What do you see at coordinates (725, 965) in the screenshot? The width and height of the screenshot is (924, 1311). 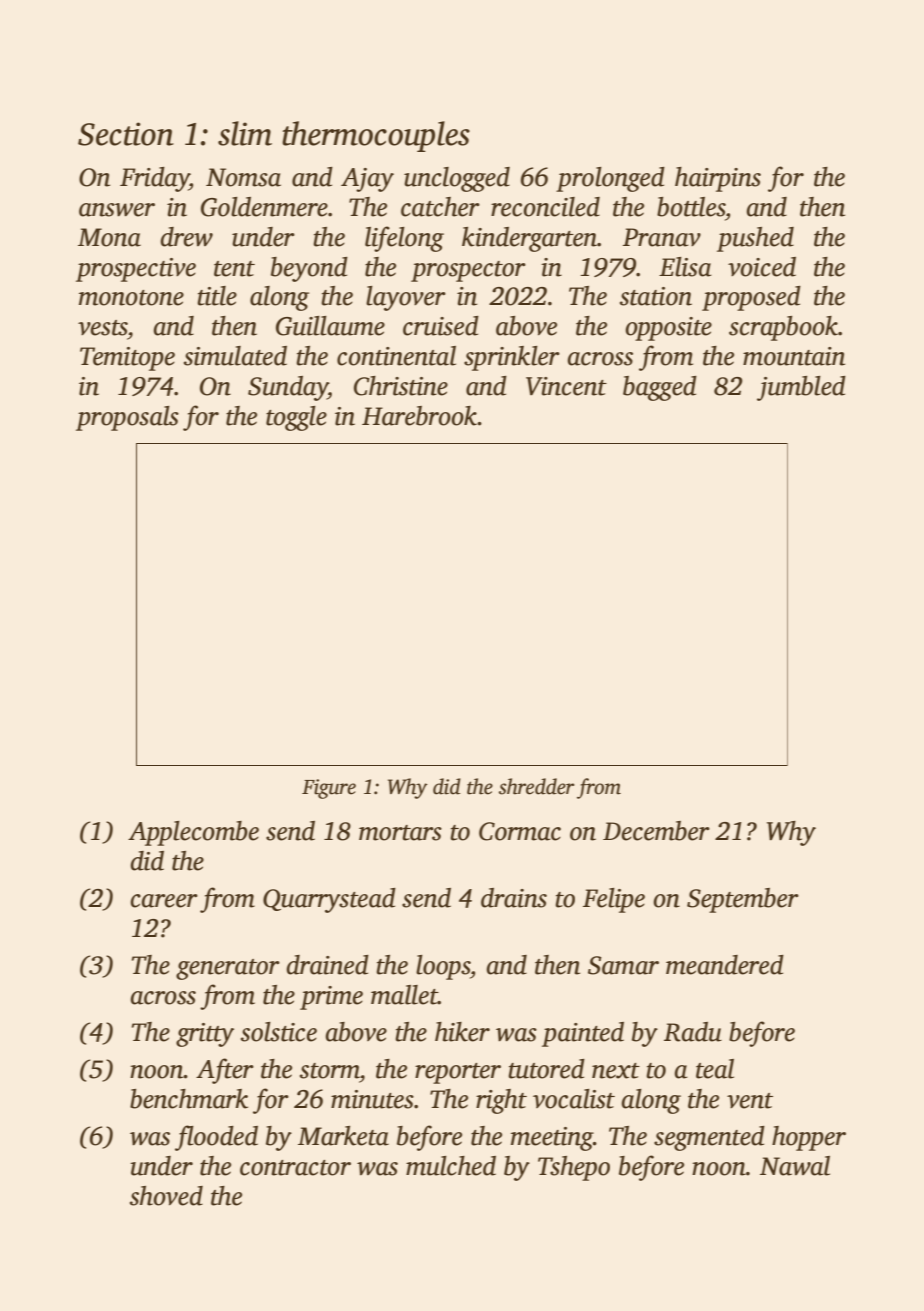 I see `meandered` at bounding box center [725, 965].
